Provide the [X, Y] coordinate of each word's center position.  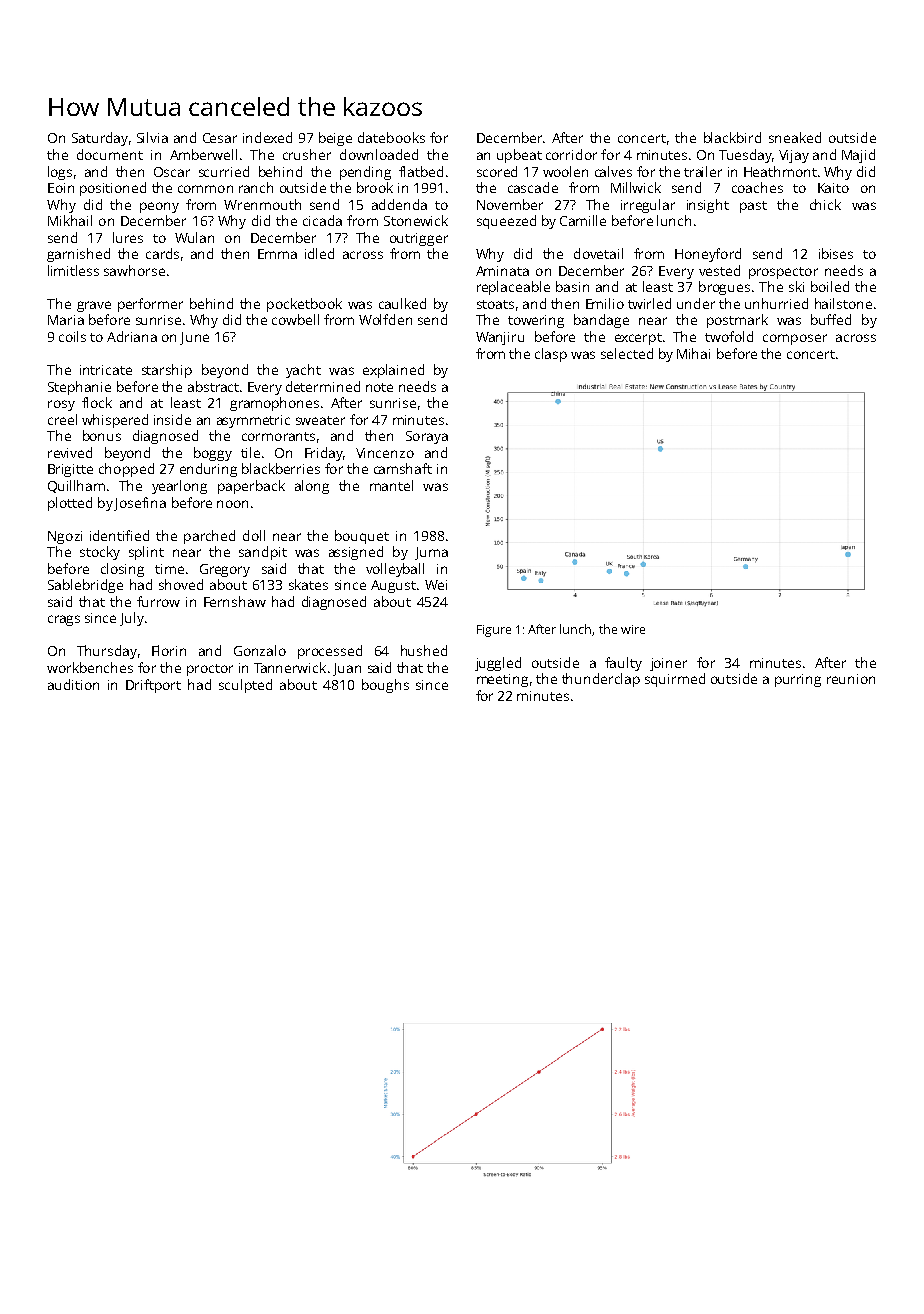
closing [122, 570]
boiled [830, 286]
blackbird [732, 137]
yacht [303, 371]
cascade [533, 187]
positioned [113, 189]
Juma [431, 553]
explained [393, 371]
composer [795, 339]
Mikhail [70, 220]
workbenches [90, 667]
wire [633, 629]
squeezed [506, 222]
